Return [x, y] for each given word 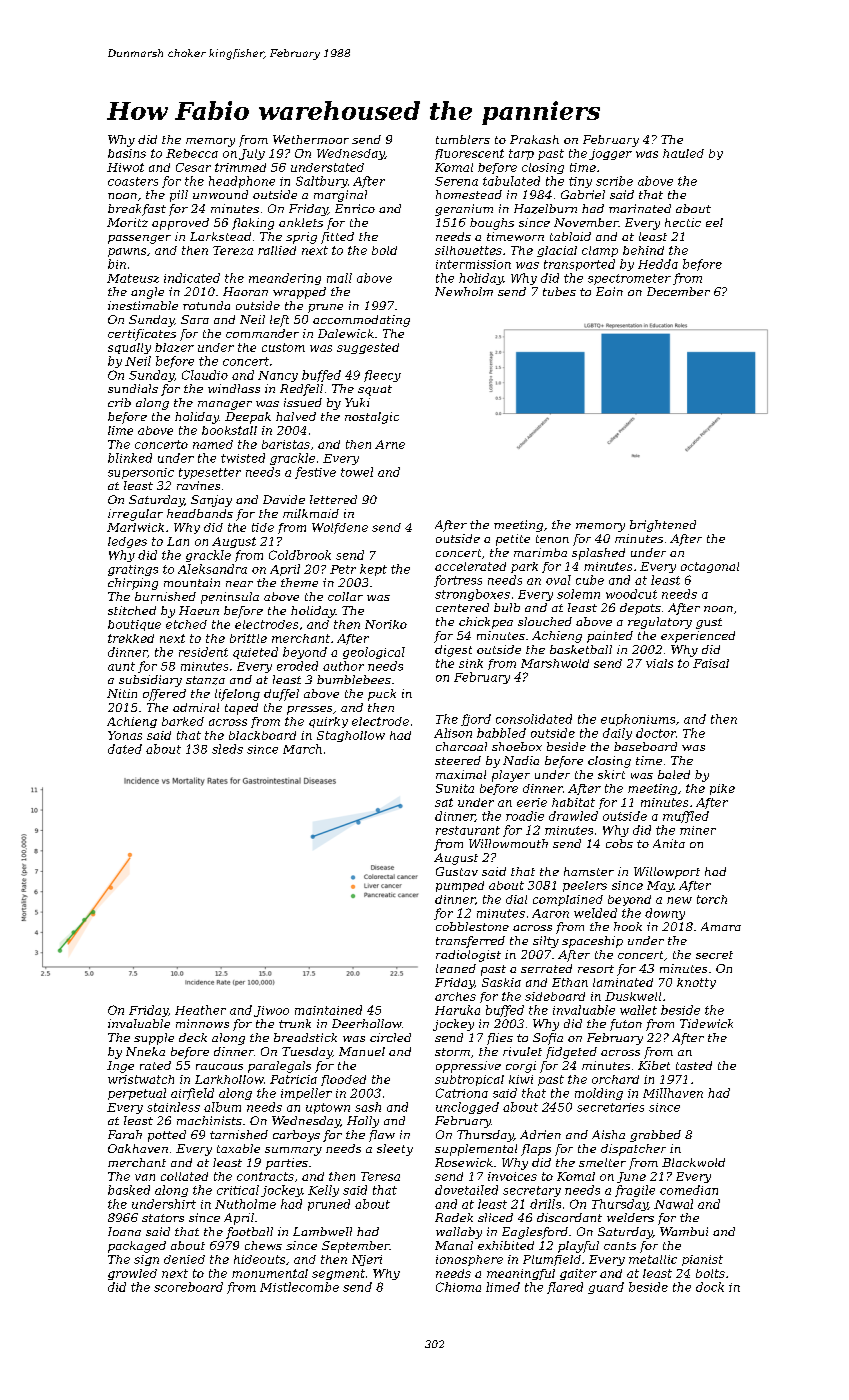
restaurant [468, 830]
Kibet [654, 1065]
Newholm [464, 291]
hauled [683, 153]
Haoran [245, 291]
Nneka [145, 1051]
